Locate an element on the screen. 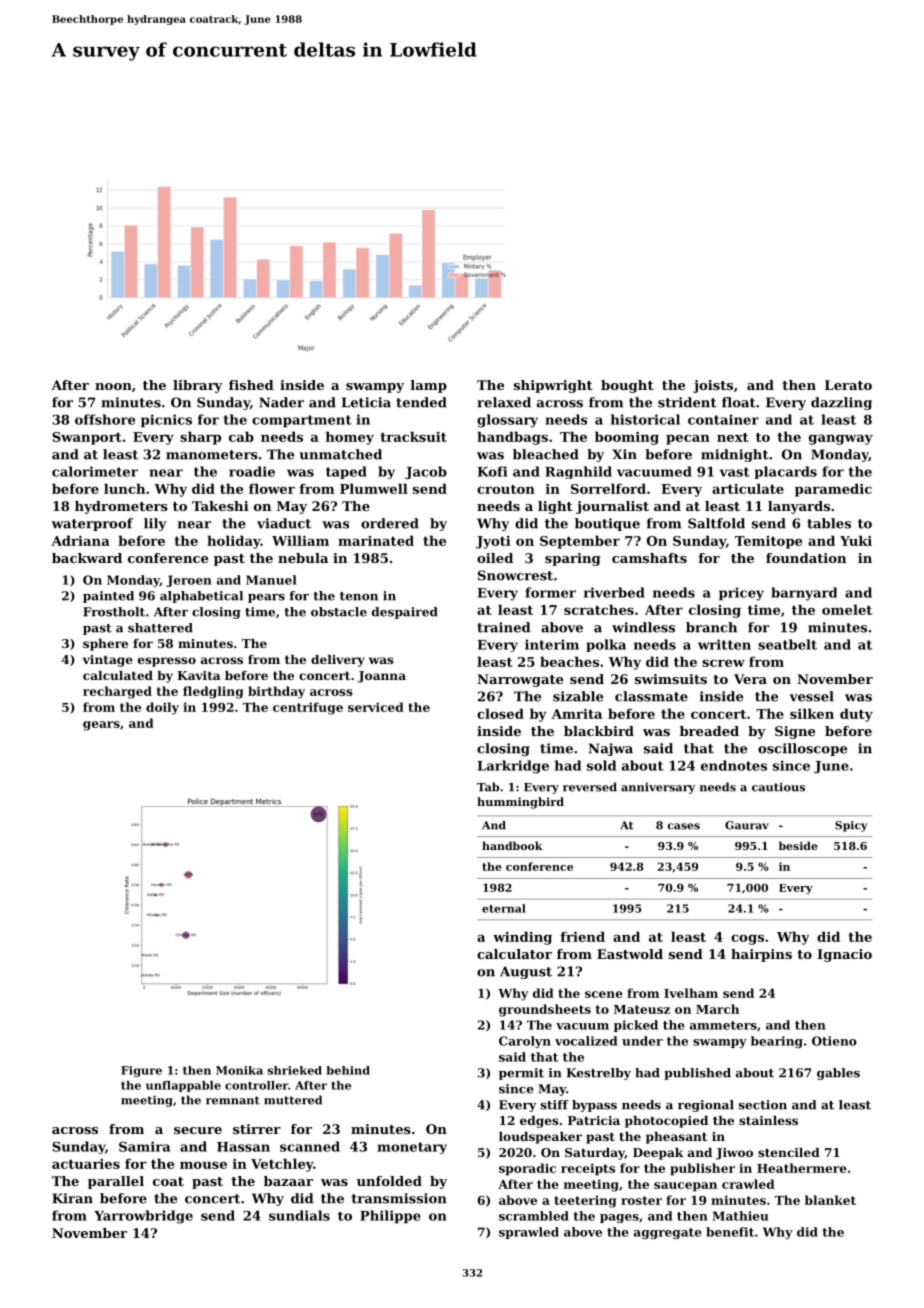 The image size is (924, 1308). bought is located at coordinates (627, 386).
